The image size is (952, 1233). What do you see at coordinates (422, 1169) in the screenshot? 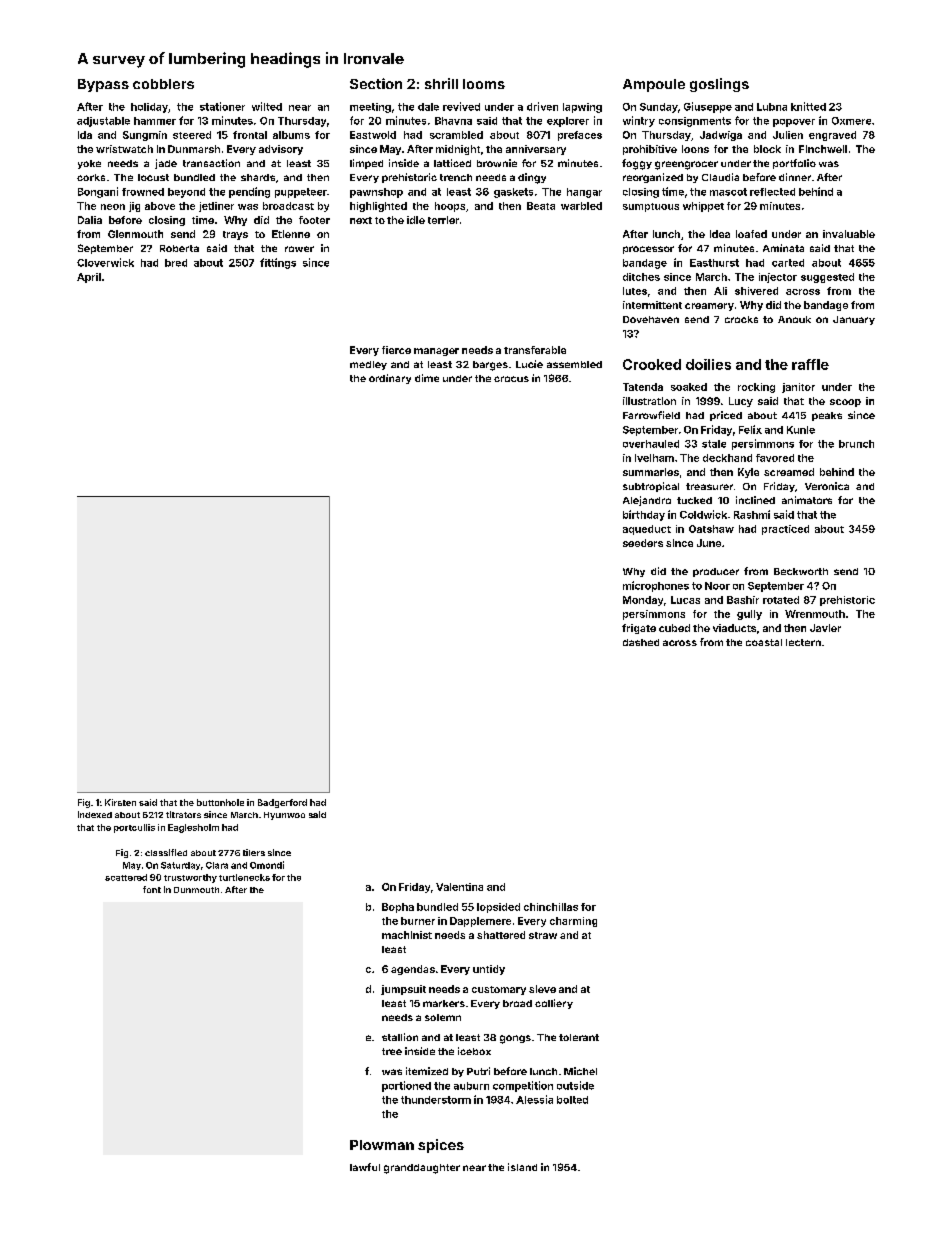
I see `granddaughter` at bounding box center [422, 1169].
